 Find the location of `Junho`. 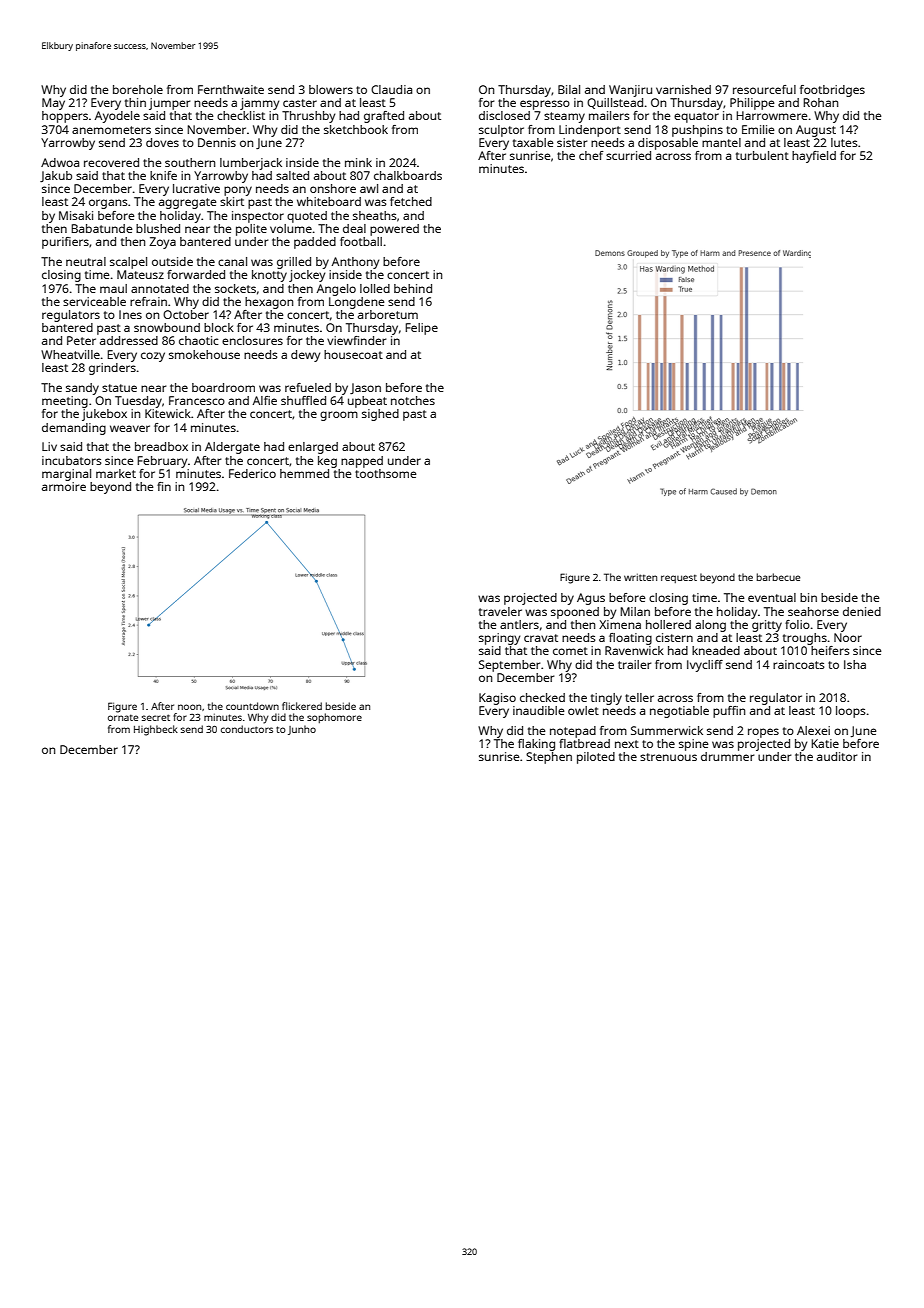

Junho is located at coordinates (302, 730).
